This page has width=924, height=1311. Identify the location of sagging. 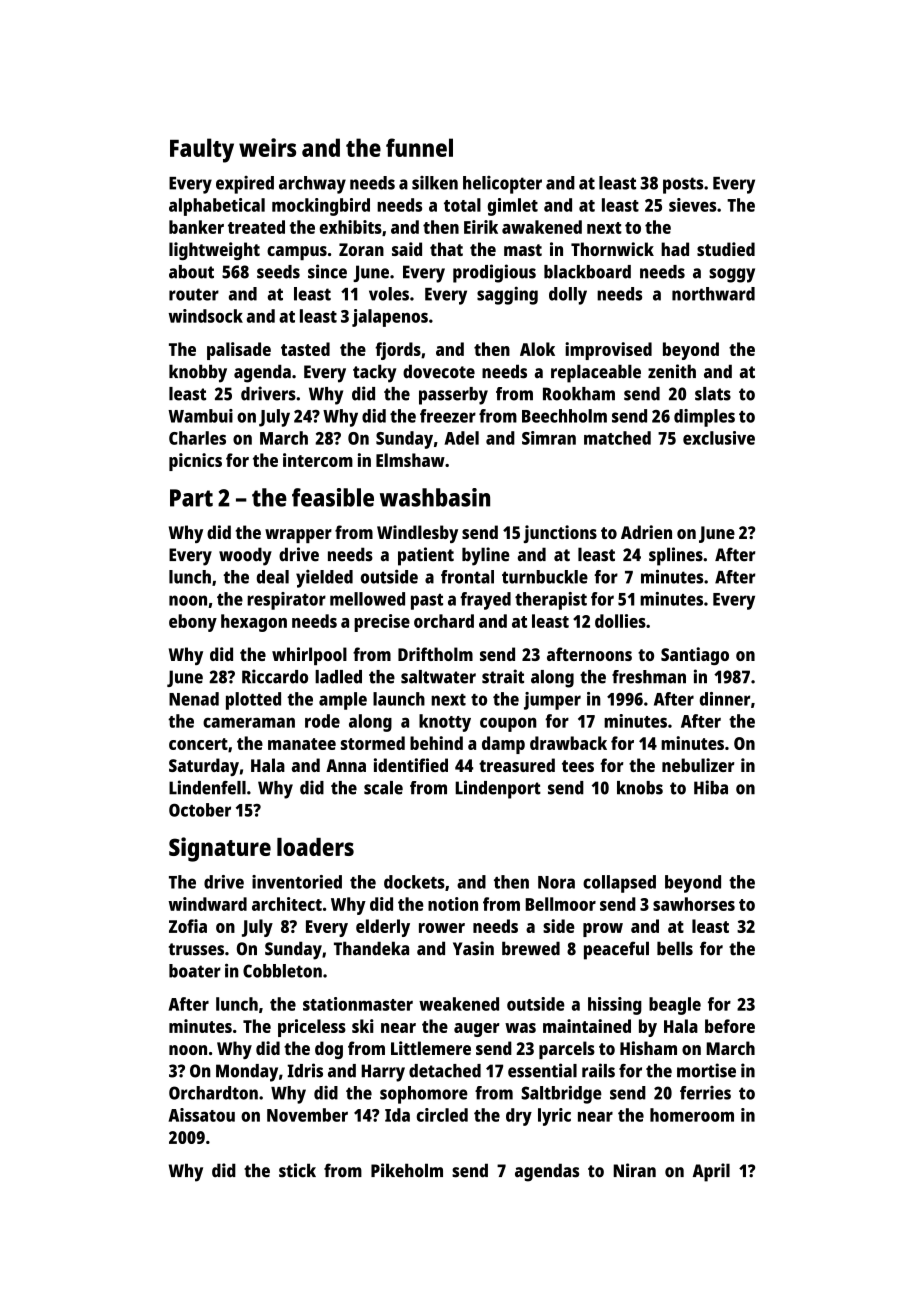
(507, 295).
